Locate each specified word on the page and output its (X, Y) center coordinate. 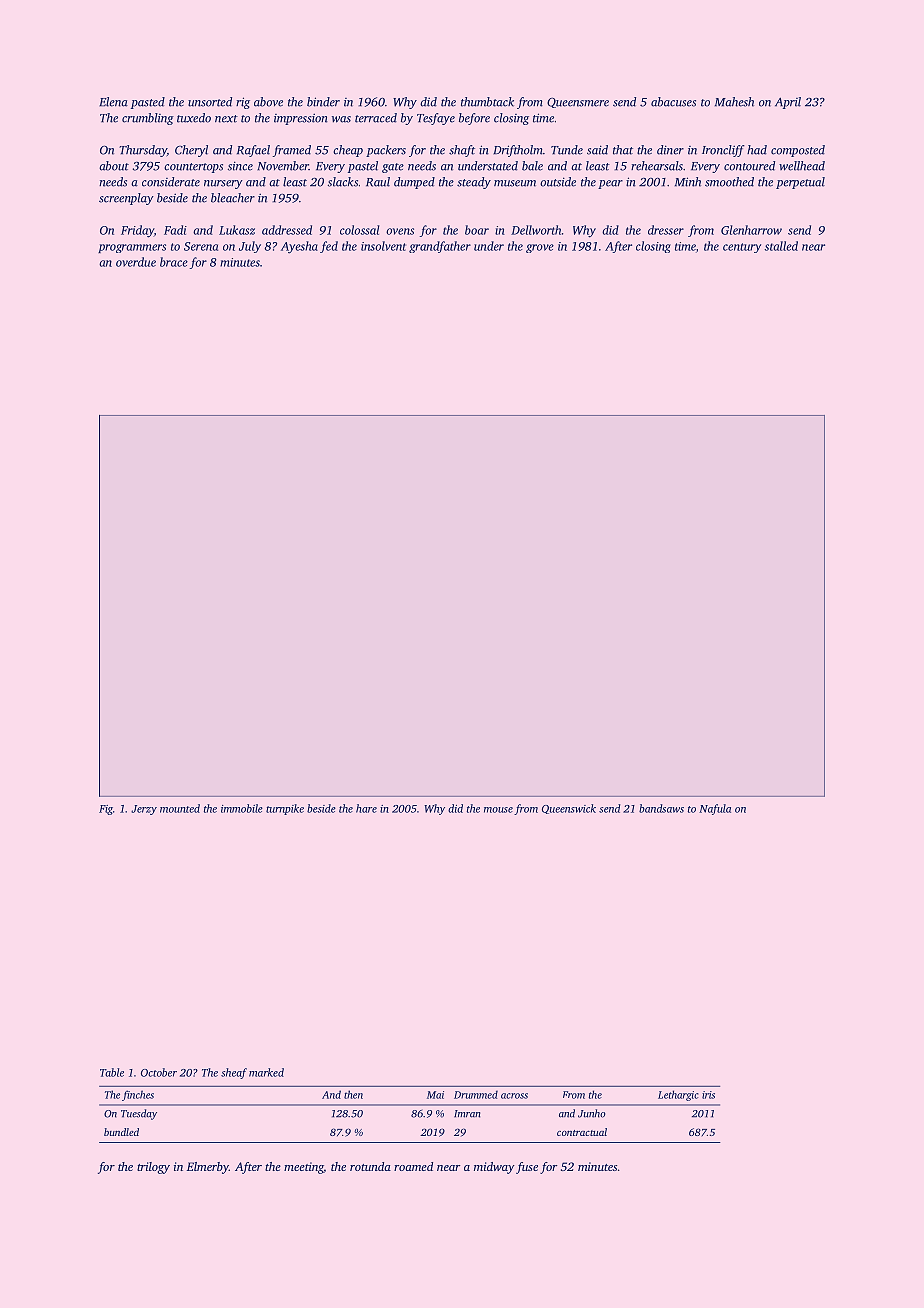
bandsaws (661, 808)
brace (174, 262)
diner (670, 150)
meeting (304, 1168)
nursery (223, 184)
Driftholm (518, 151)
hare (366, 808)
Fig (106, 810)
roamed (413, 1166)
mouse (498, 810)
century (742, 248)
